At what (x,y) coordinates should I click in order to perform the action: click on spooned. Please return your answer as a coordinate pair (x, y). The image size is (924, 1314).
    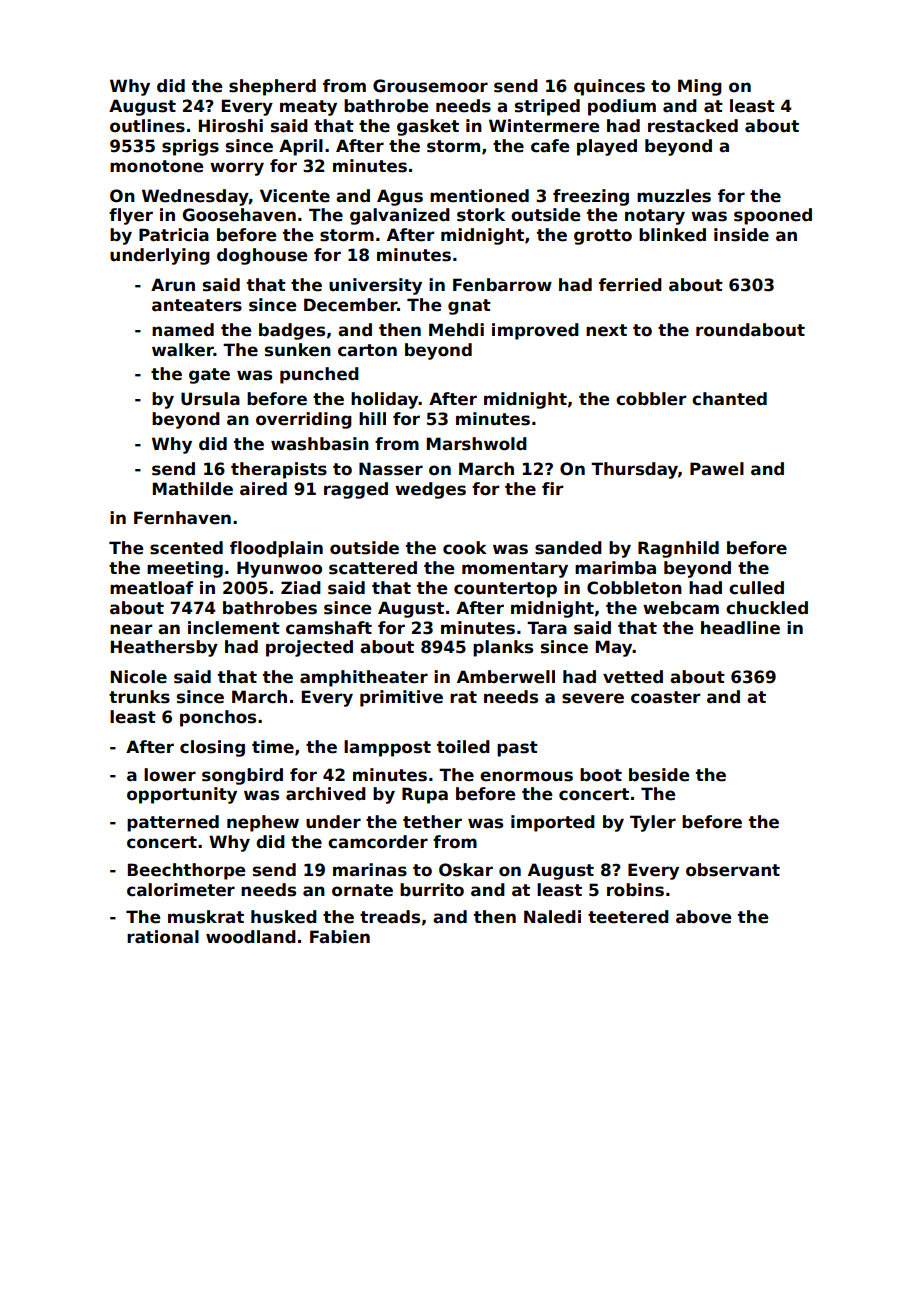
    Looking at the image, I should click on (773, 216).
